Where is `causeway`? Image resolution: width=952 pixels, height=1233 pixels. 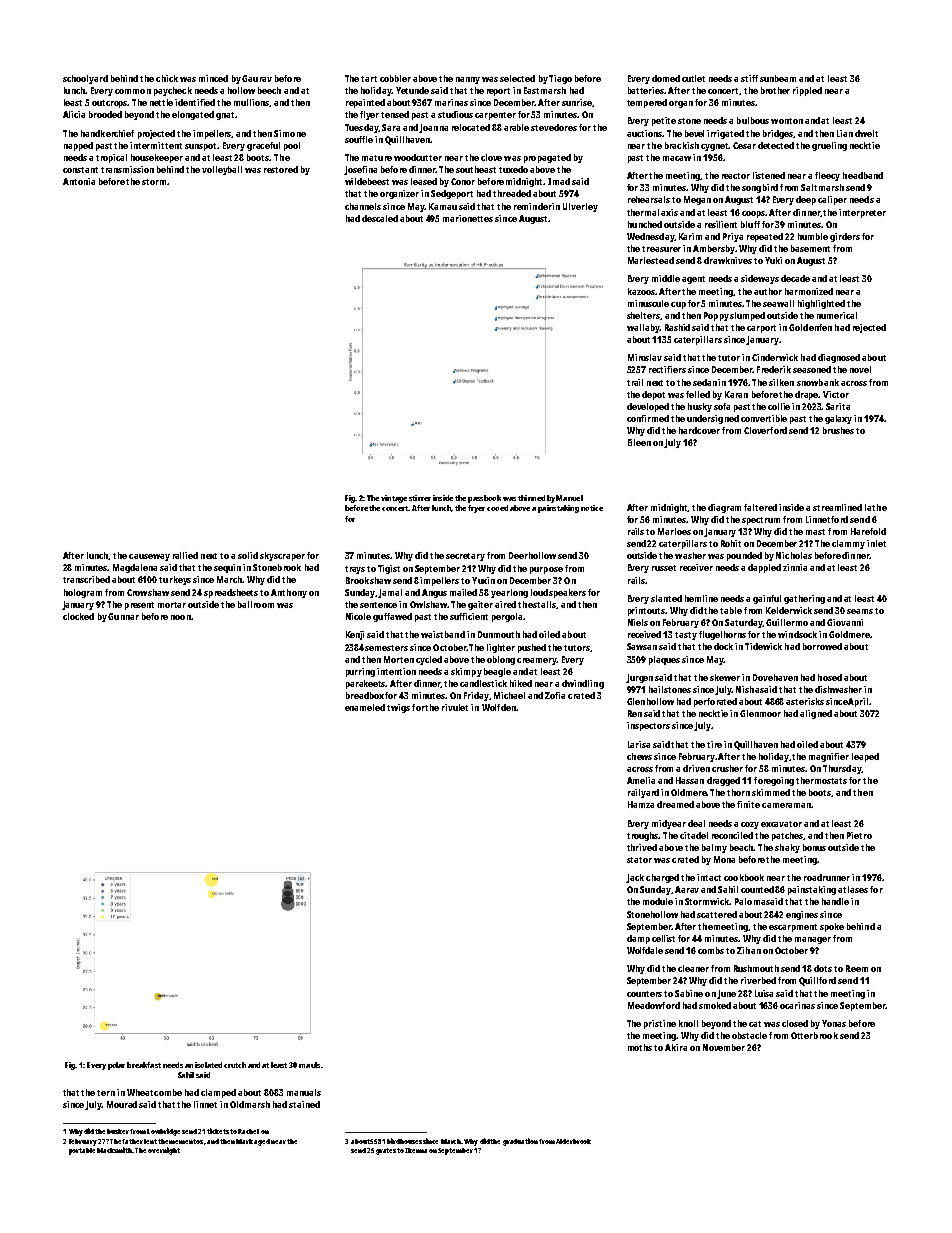 causeway is located at coordinates (149, 557).
